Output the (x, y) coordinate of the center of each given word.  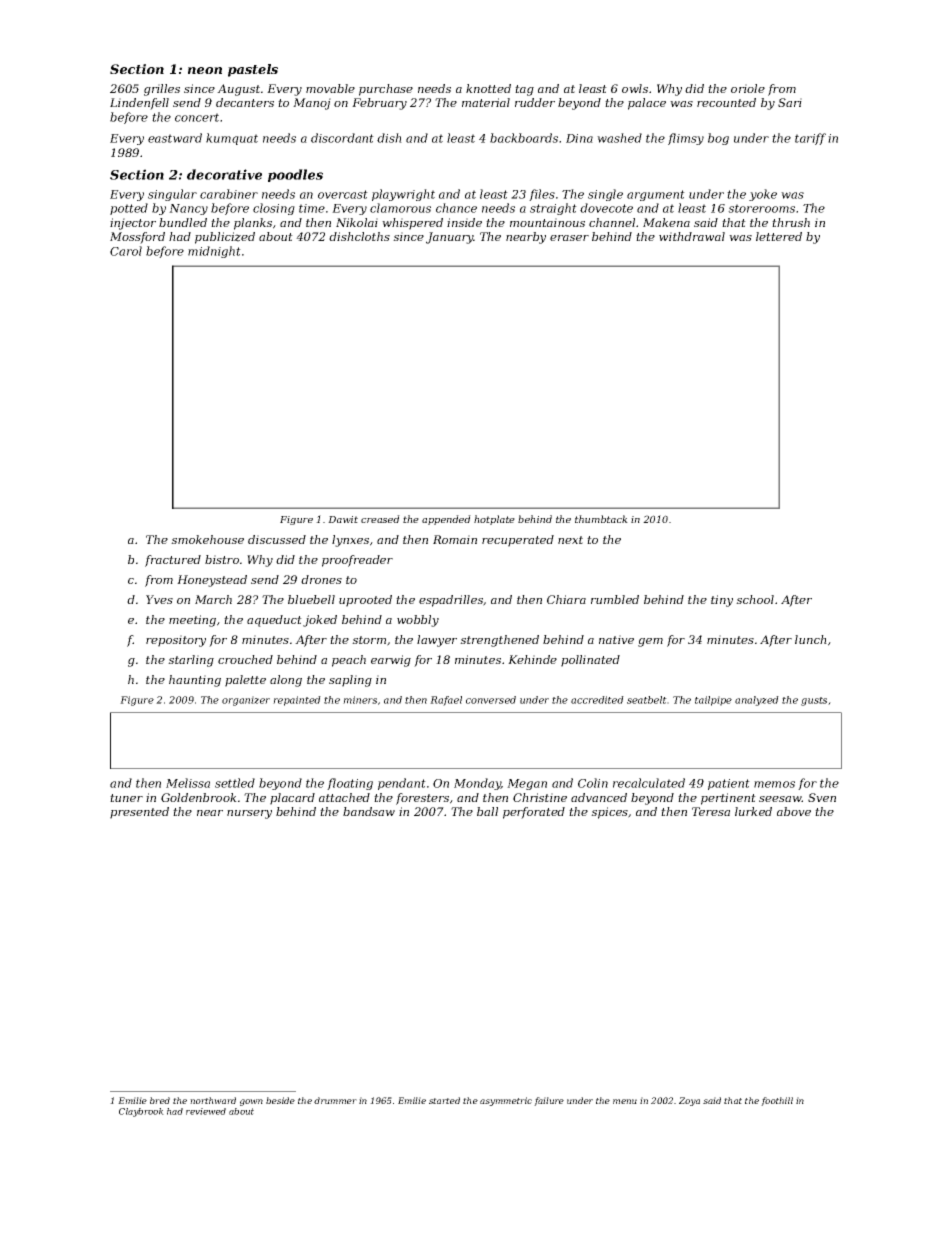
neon (205, 70)
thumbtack (601, 519)
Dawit (343, 519)
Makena (666, 222)
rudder (535, 102)
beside (280, 1100)
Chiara (566, 599)
